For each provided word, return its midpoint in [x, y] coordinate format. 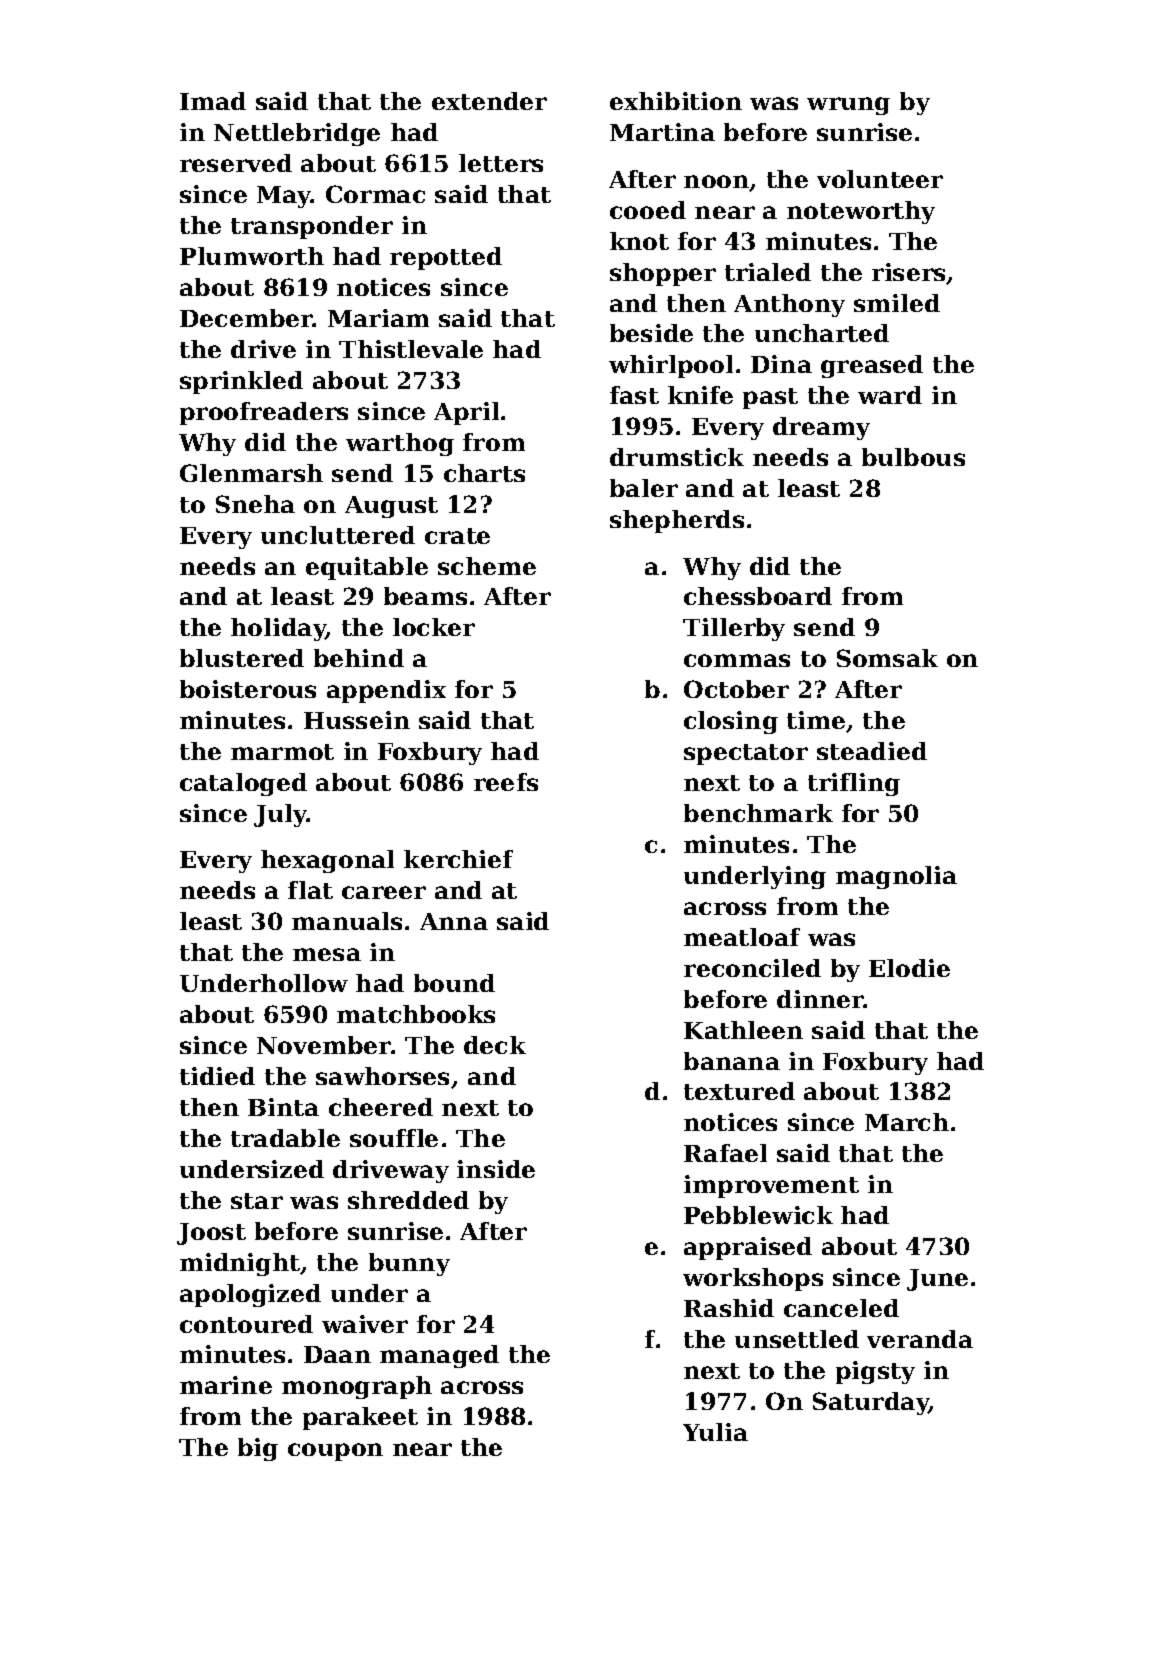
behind [359, 658]
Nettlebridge [297, 134]
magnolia [896, 877]
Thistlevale [411, 349]
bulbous [913, 457]
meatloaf [742, 937]
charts [484, 473]
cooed [648, 210]
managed [439, 1356]
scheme [487, 566]
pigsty [875, 1372]
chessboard [758, 596]
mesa [327, 954]
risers [909, 273]
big [258, 1449]
